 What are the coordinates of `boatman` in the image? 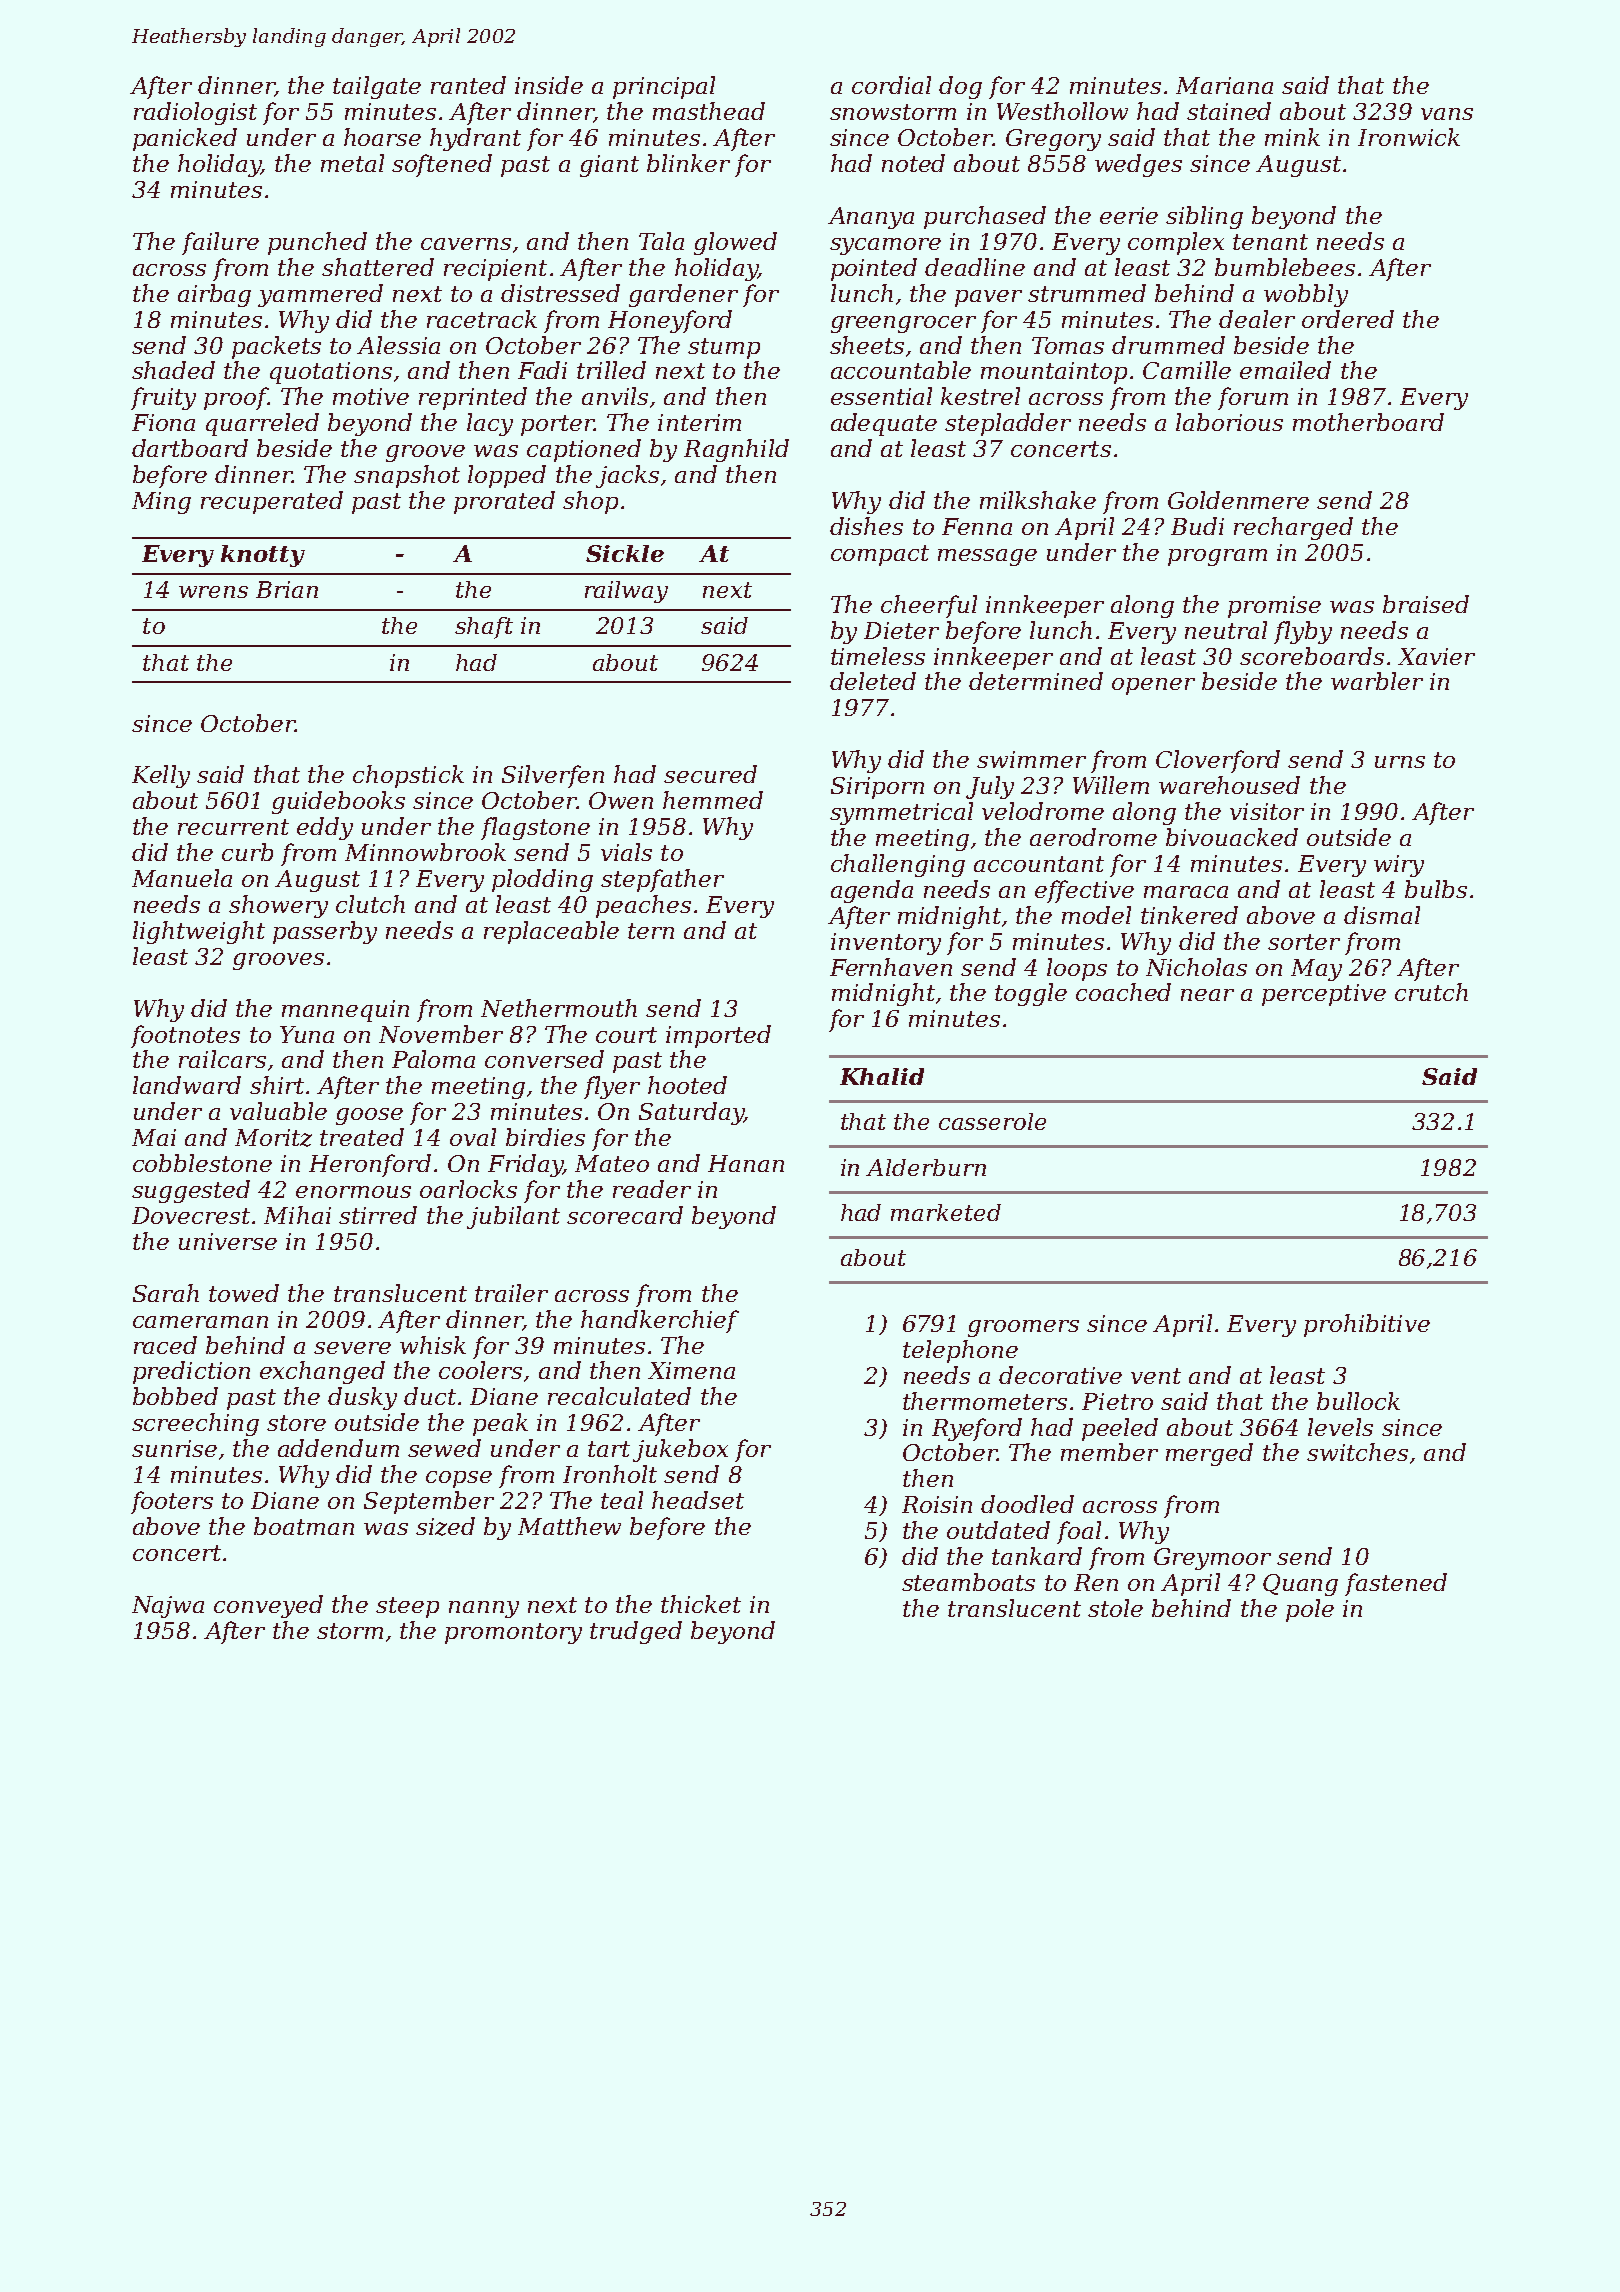 It's located at (304, 1526).
